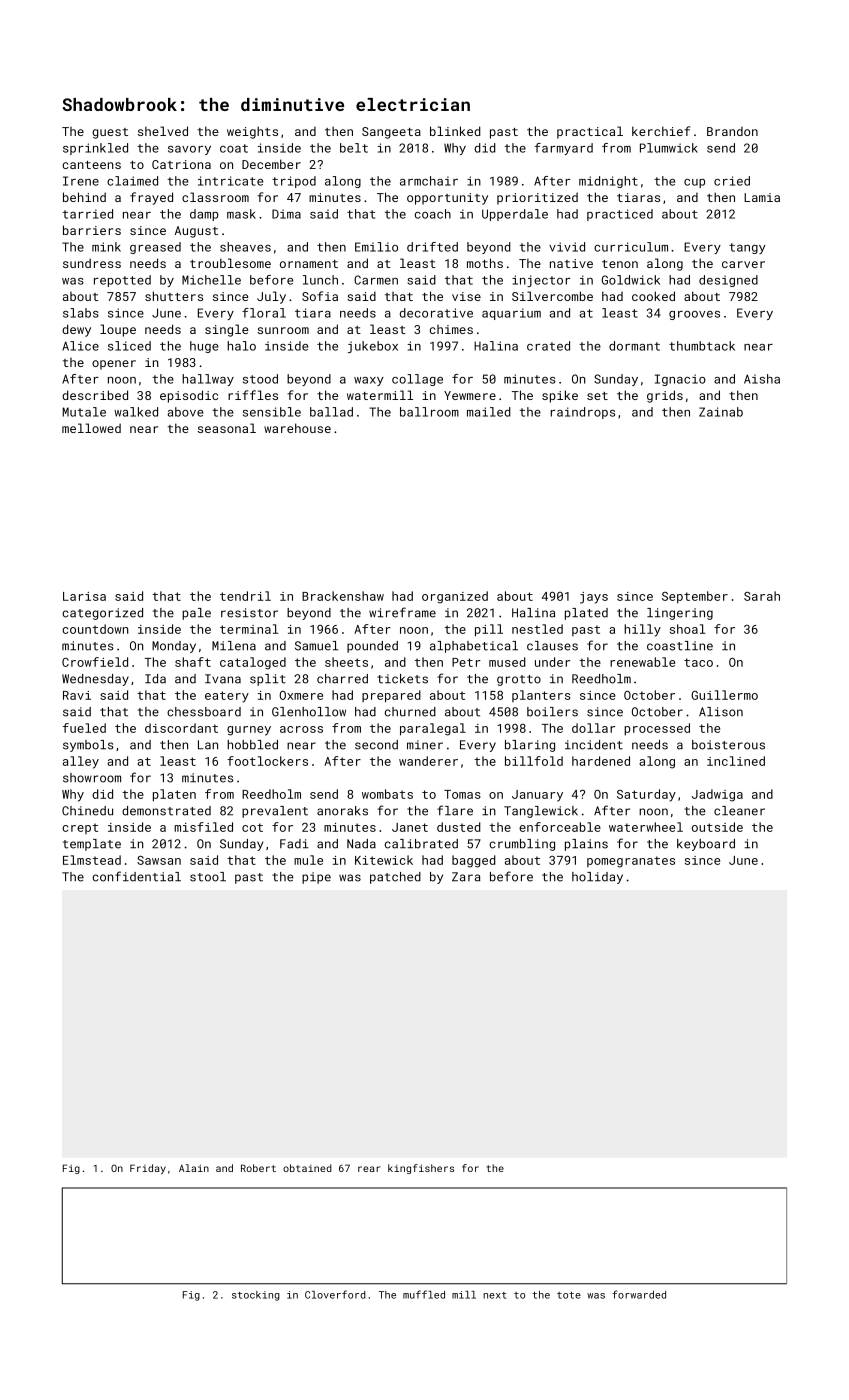 Image resolution: width=849 pixels, height=1400 pixels. I want to click on frayed, so click(151, 198).
